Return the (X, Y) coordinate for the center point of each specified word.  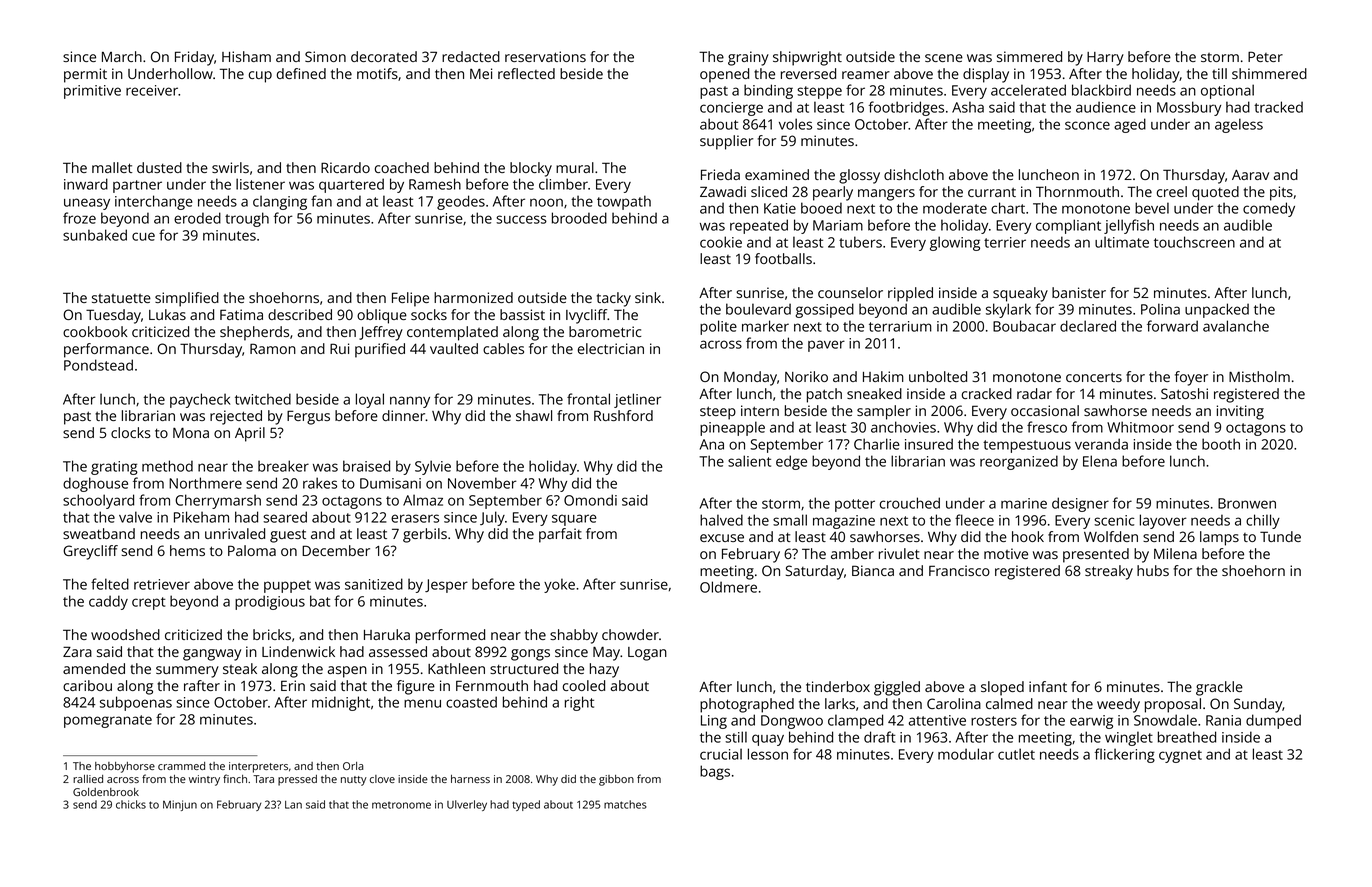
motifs (377, 73)
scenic (1114, 520)
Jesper (446, 586)
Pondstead (98, 365)
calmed (1009, 703)
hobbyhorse (125, 767)
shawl (534, 415)
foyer (1191, 378)
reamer (866, 75)
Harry (1105, 59)
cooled (584, 685)
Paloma (252, 550)
